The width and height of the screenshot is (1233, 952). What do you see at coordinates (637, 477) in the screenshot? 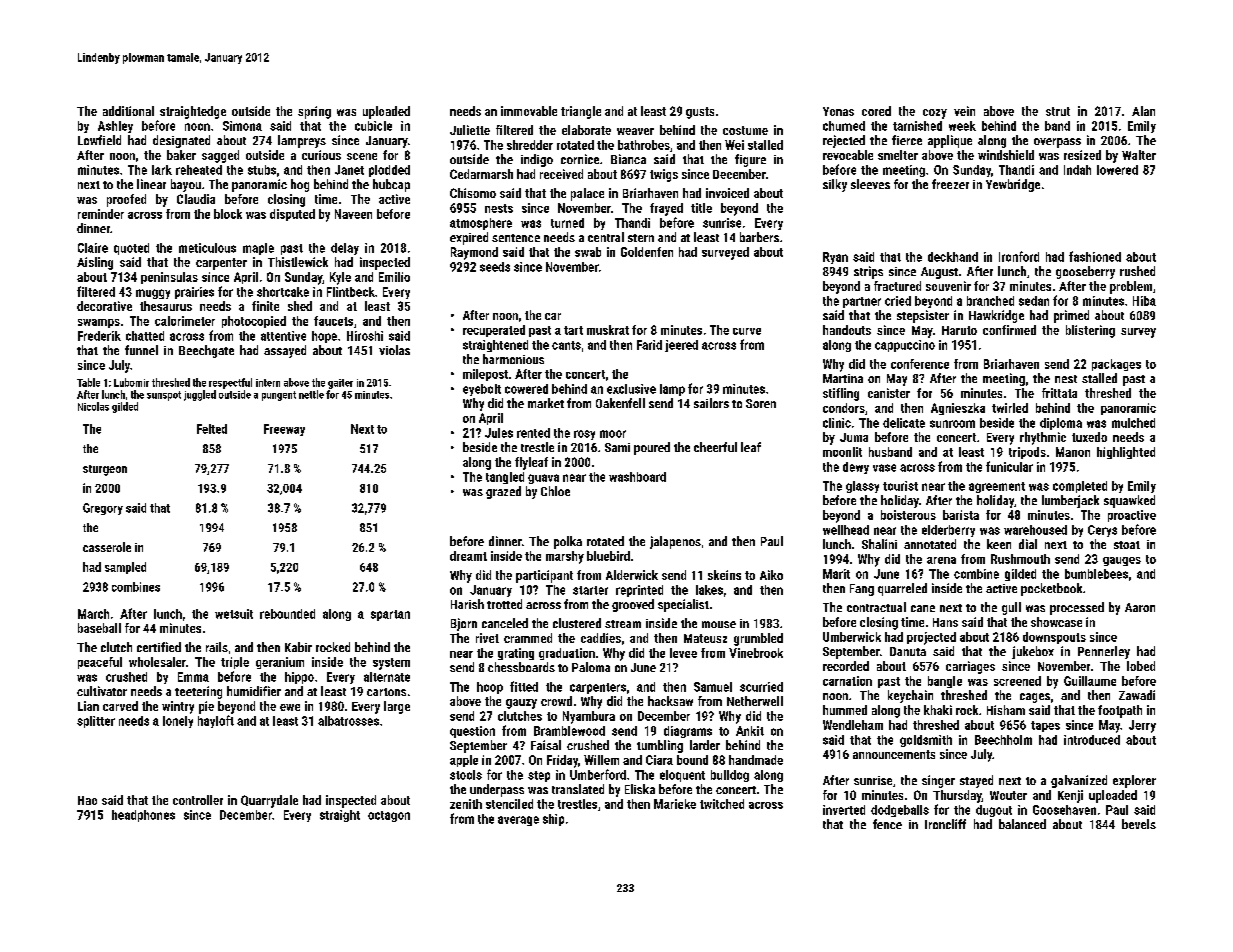
I see `washboard` at bounding box center [637, 477].
